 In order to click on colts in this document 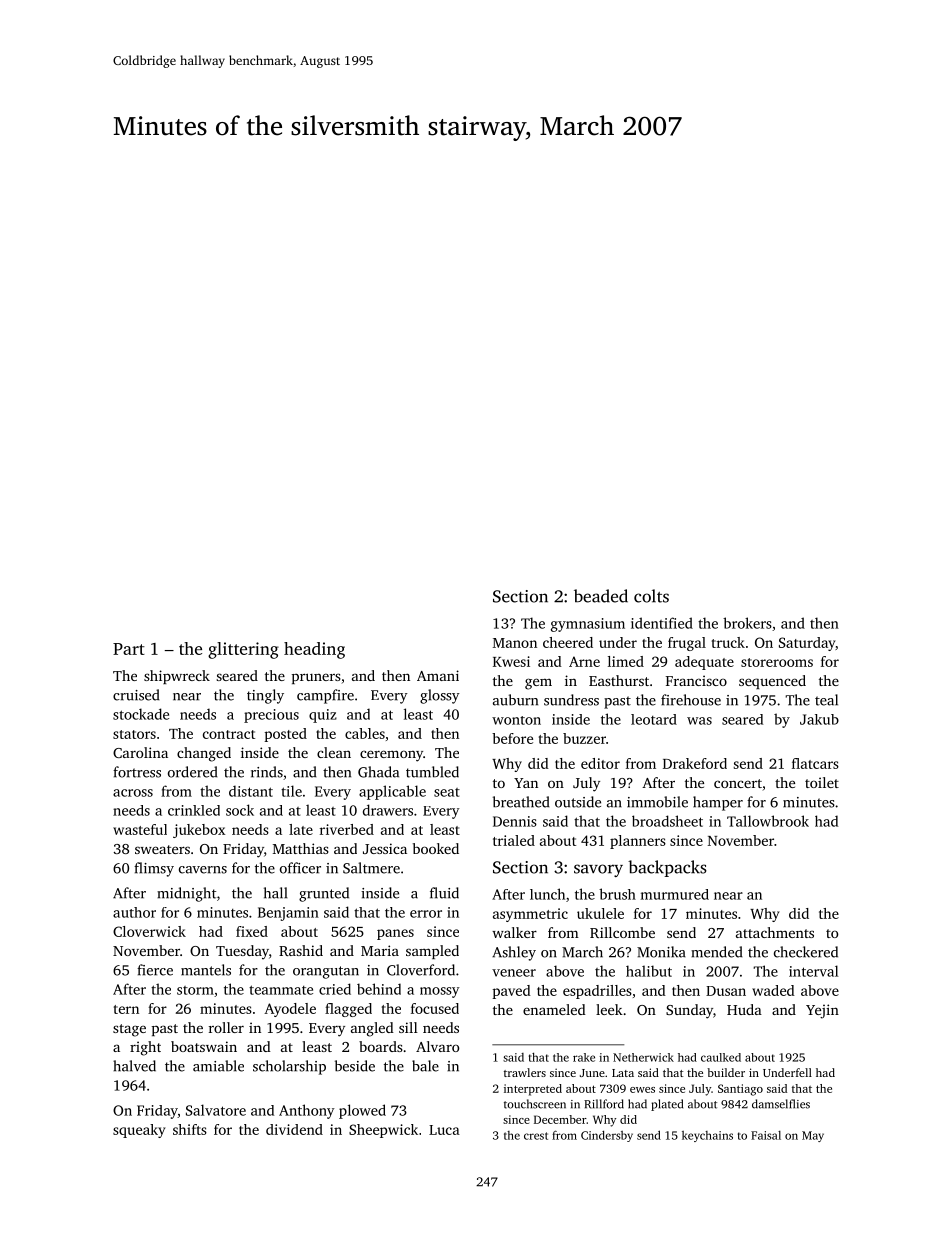, I will do `click(651, 596)`.
